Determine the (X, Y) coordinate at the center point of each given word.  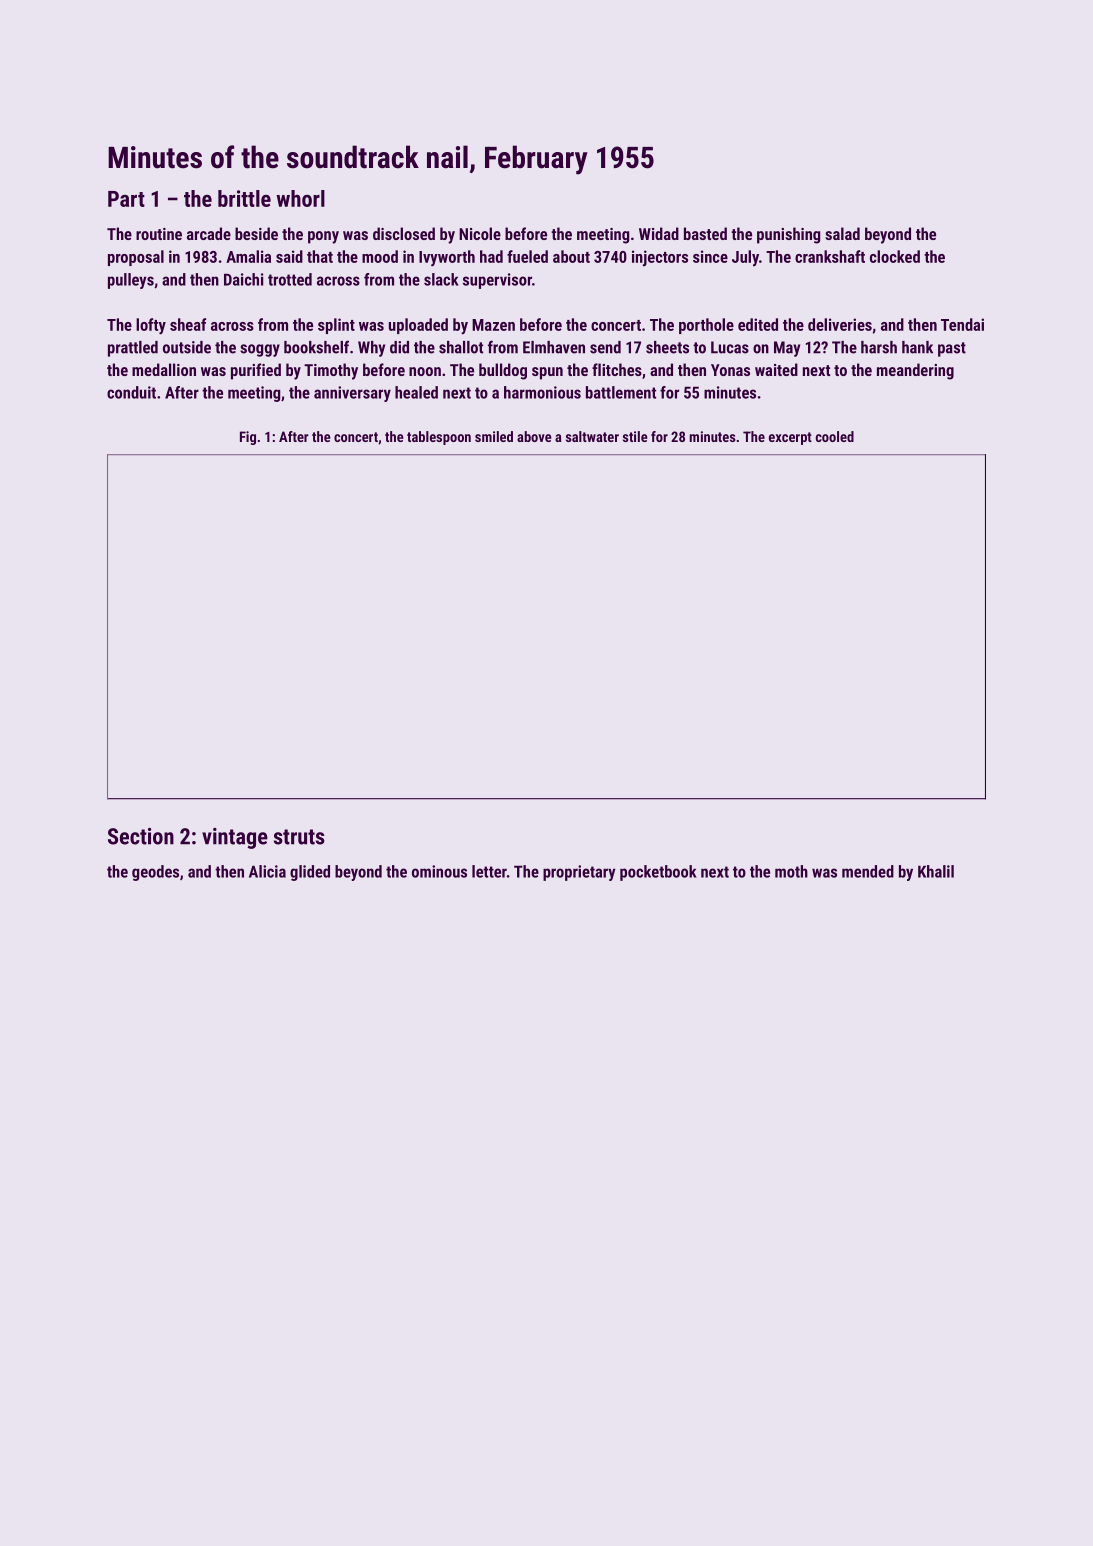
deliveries (840, 324)
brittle (244, 198)
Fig (248, 438)
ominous (439, 871)
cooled (835, 436)
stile (635, 436)
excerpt (790, 438)
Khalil (936, 871)
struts (299, 837)
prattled (133, 349)
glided (310, 873)
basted (705, 233)
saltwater (592, 436)
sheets (667, 347)
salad (842, 233)
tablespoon (439, 438)
